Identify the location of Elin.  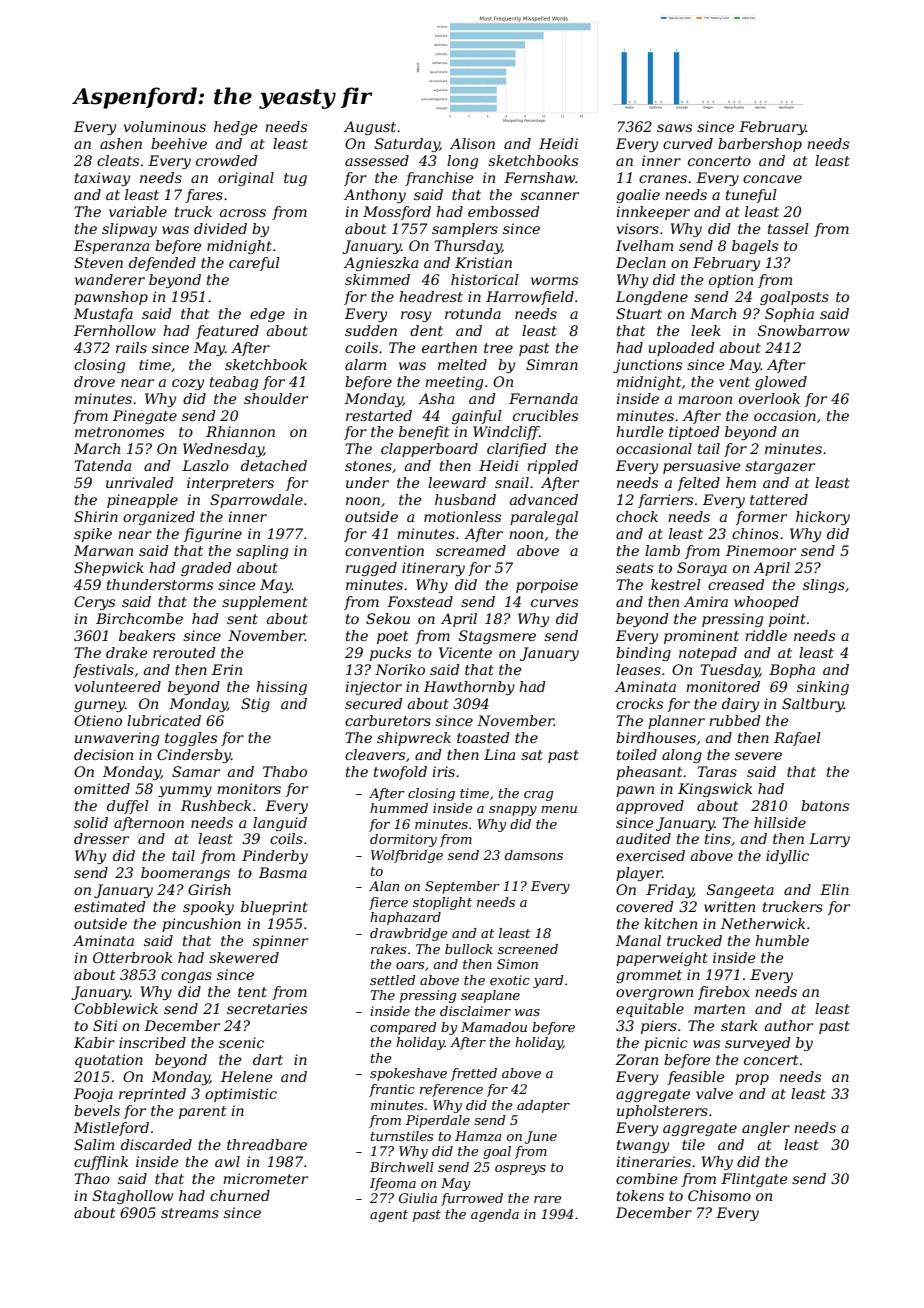
(834, 889).
